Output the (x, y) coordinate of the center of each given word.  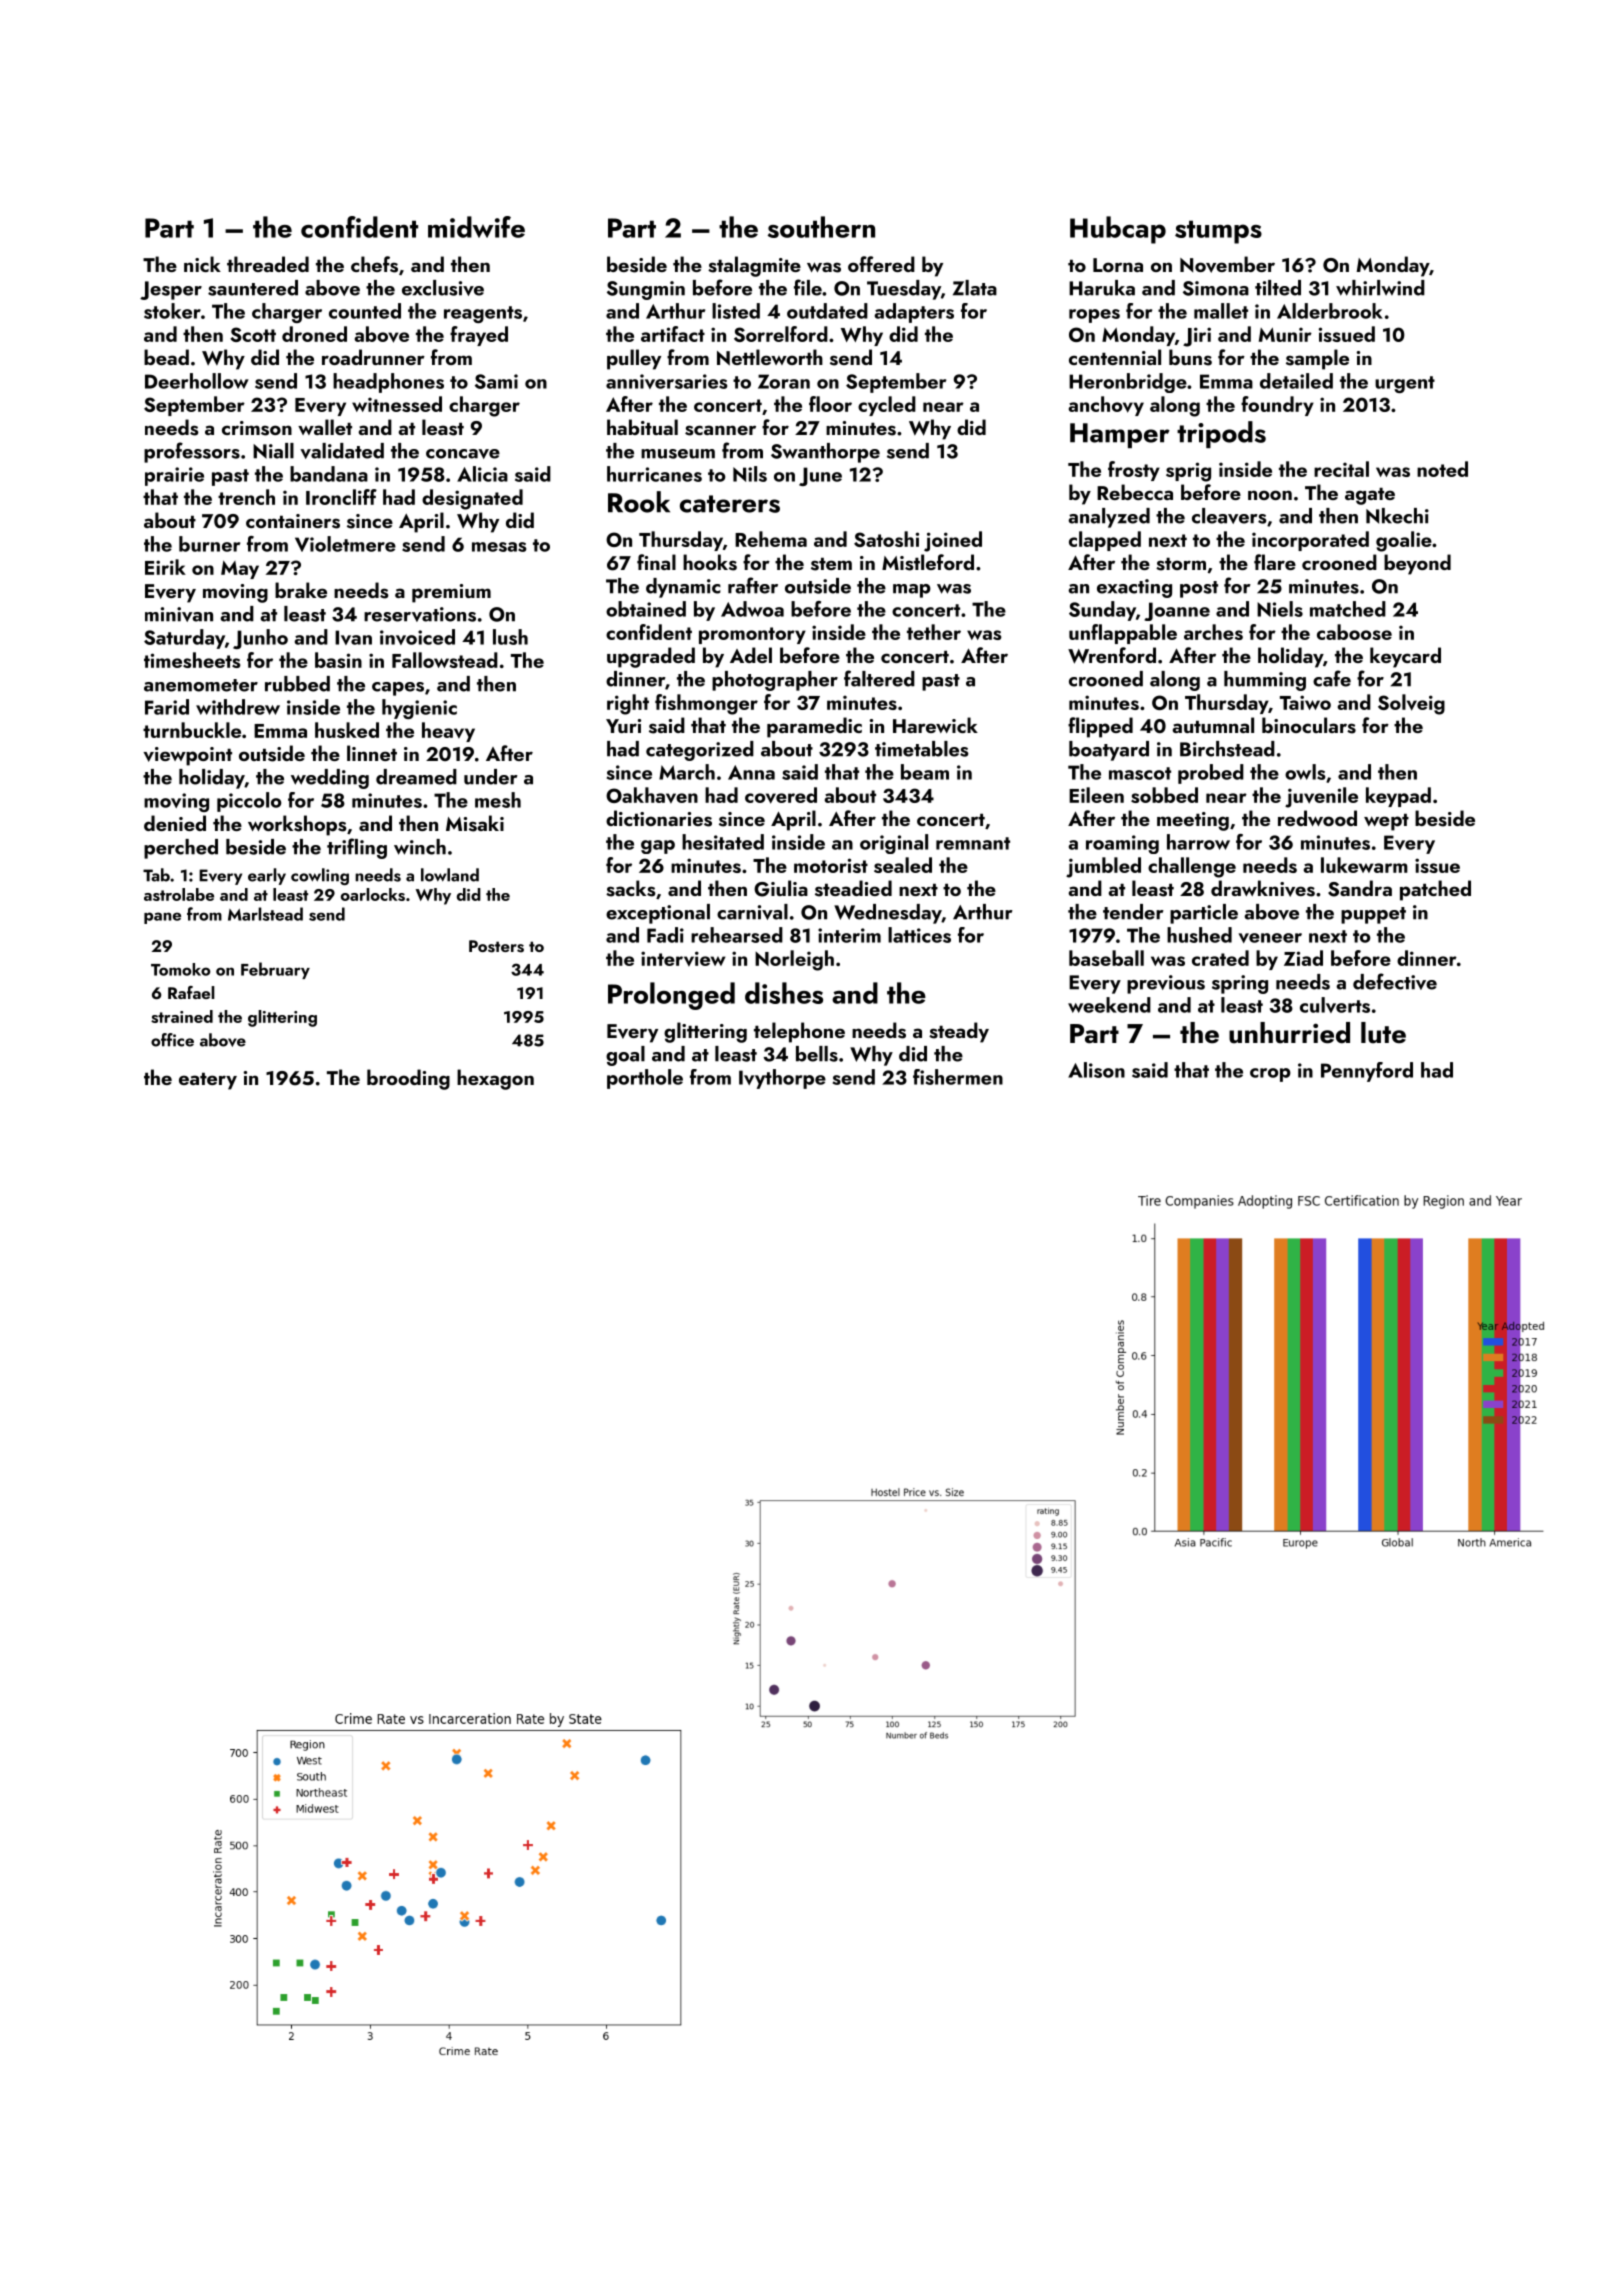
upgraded (651, 657)
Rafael (191, 992)
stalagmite (754, 266)
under (491, 777)
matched (1348, 609)
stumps (1218, 232)
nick (202, 264)
